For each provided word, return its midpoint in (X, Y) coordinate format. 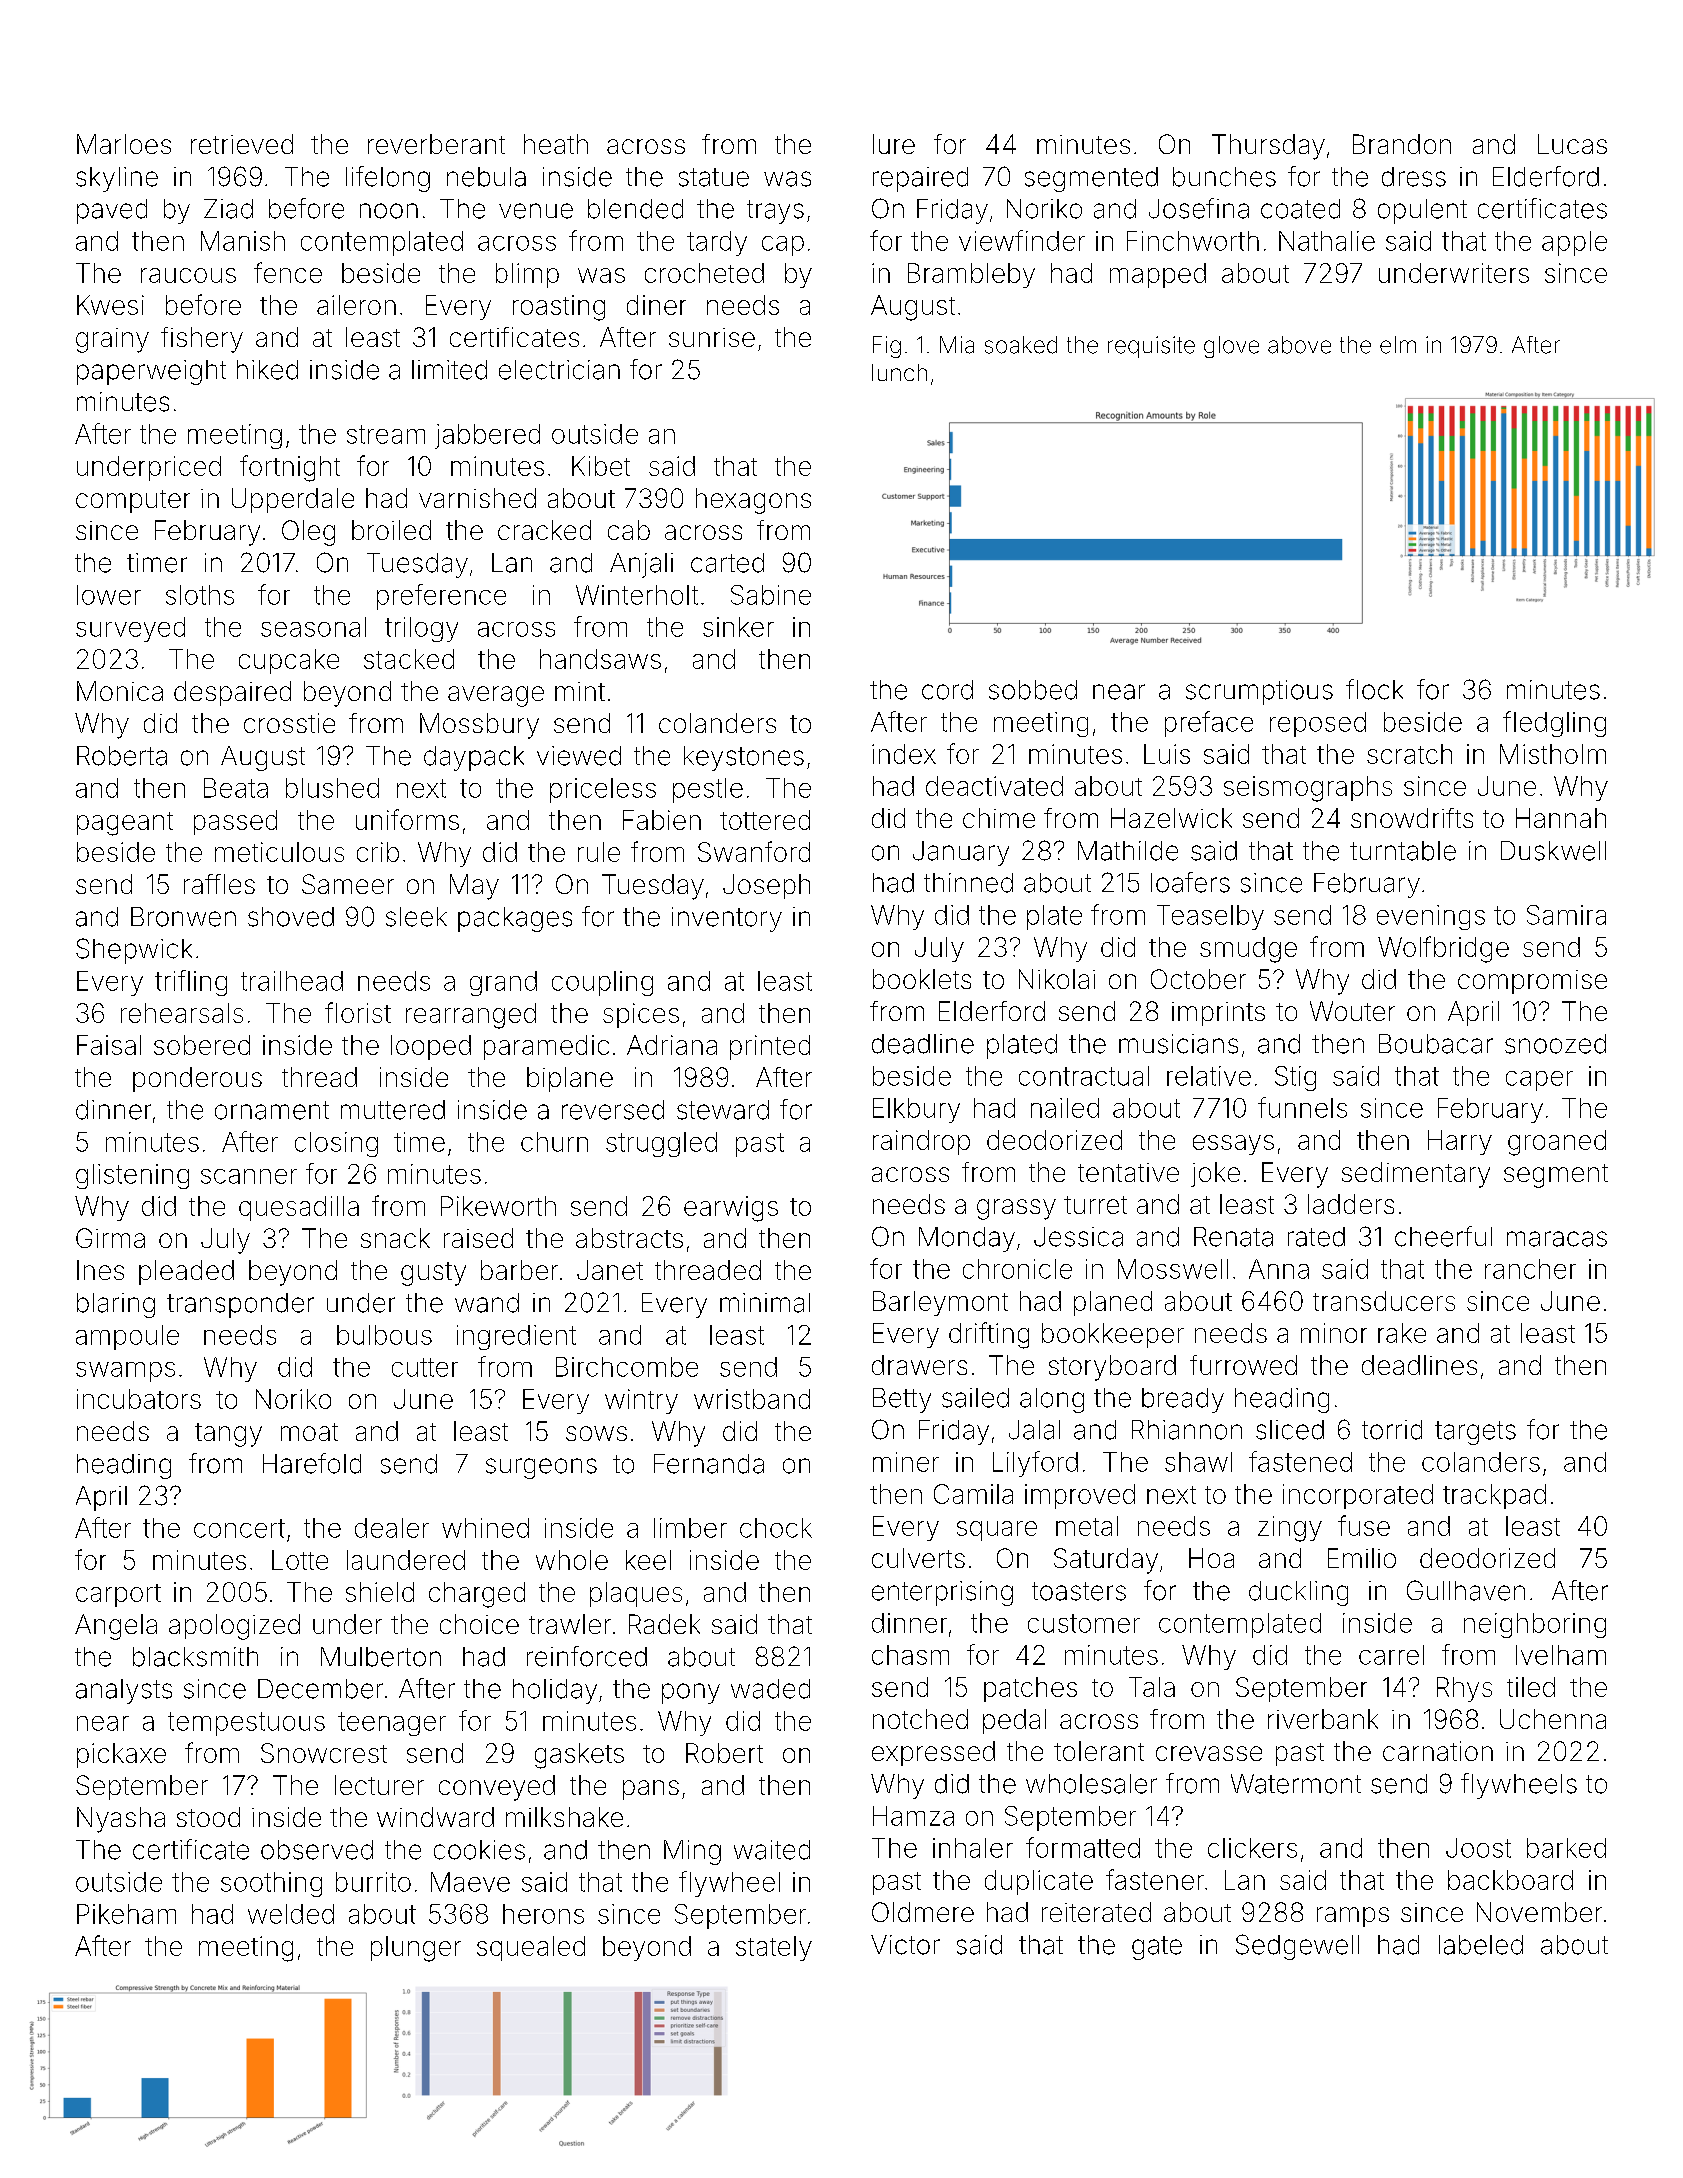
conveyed (497, 1788)
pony (691, 1693)
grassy (1016, 1209)
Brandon (1402, 144)
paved (112, 211)
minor (1334, 1333)
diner (656, 305)
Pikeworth (498, 1206)
